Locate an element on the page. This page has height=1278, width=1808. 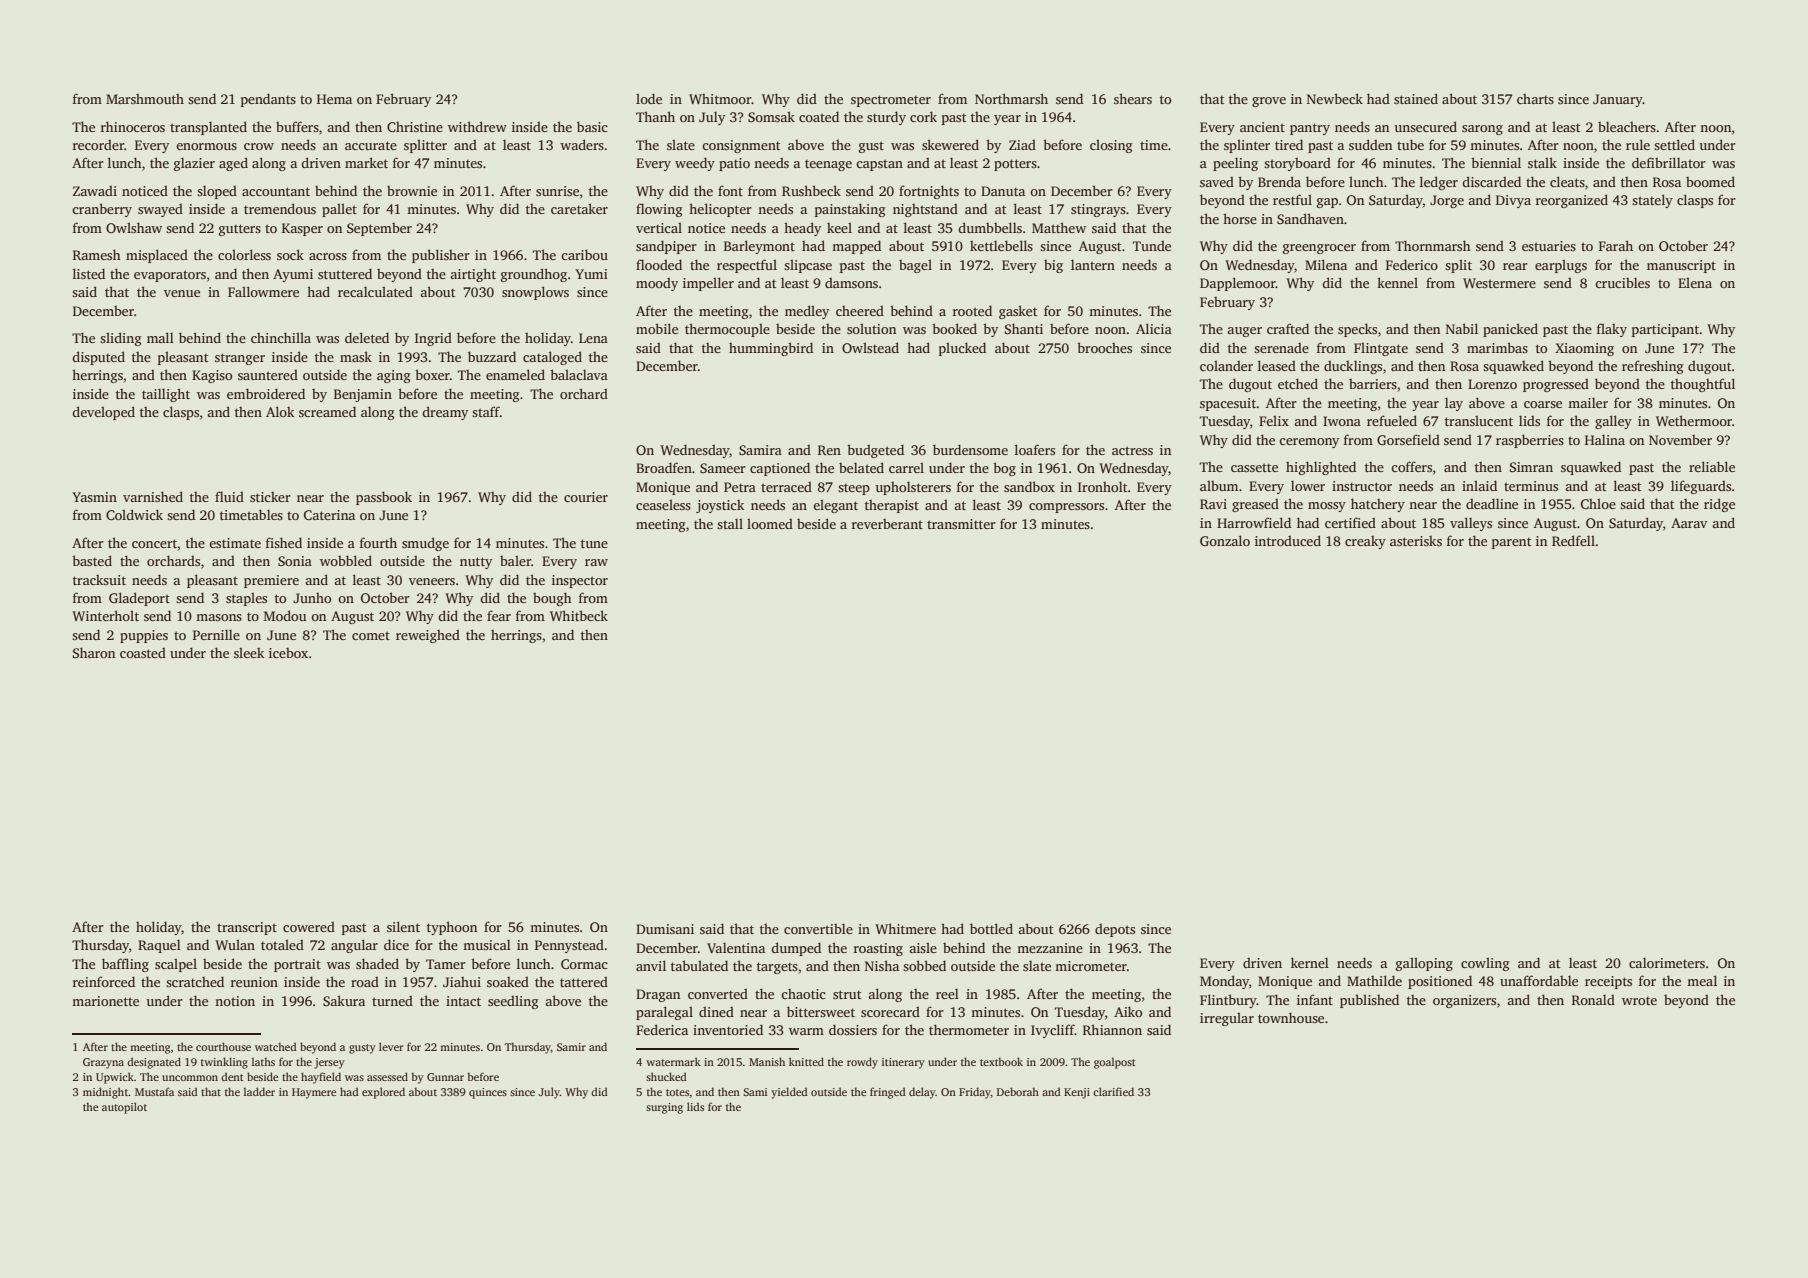
withdrew is located at coordinates (477, 126).
